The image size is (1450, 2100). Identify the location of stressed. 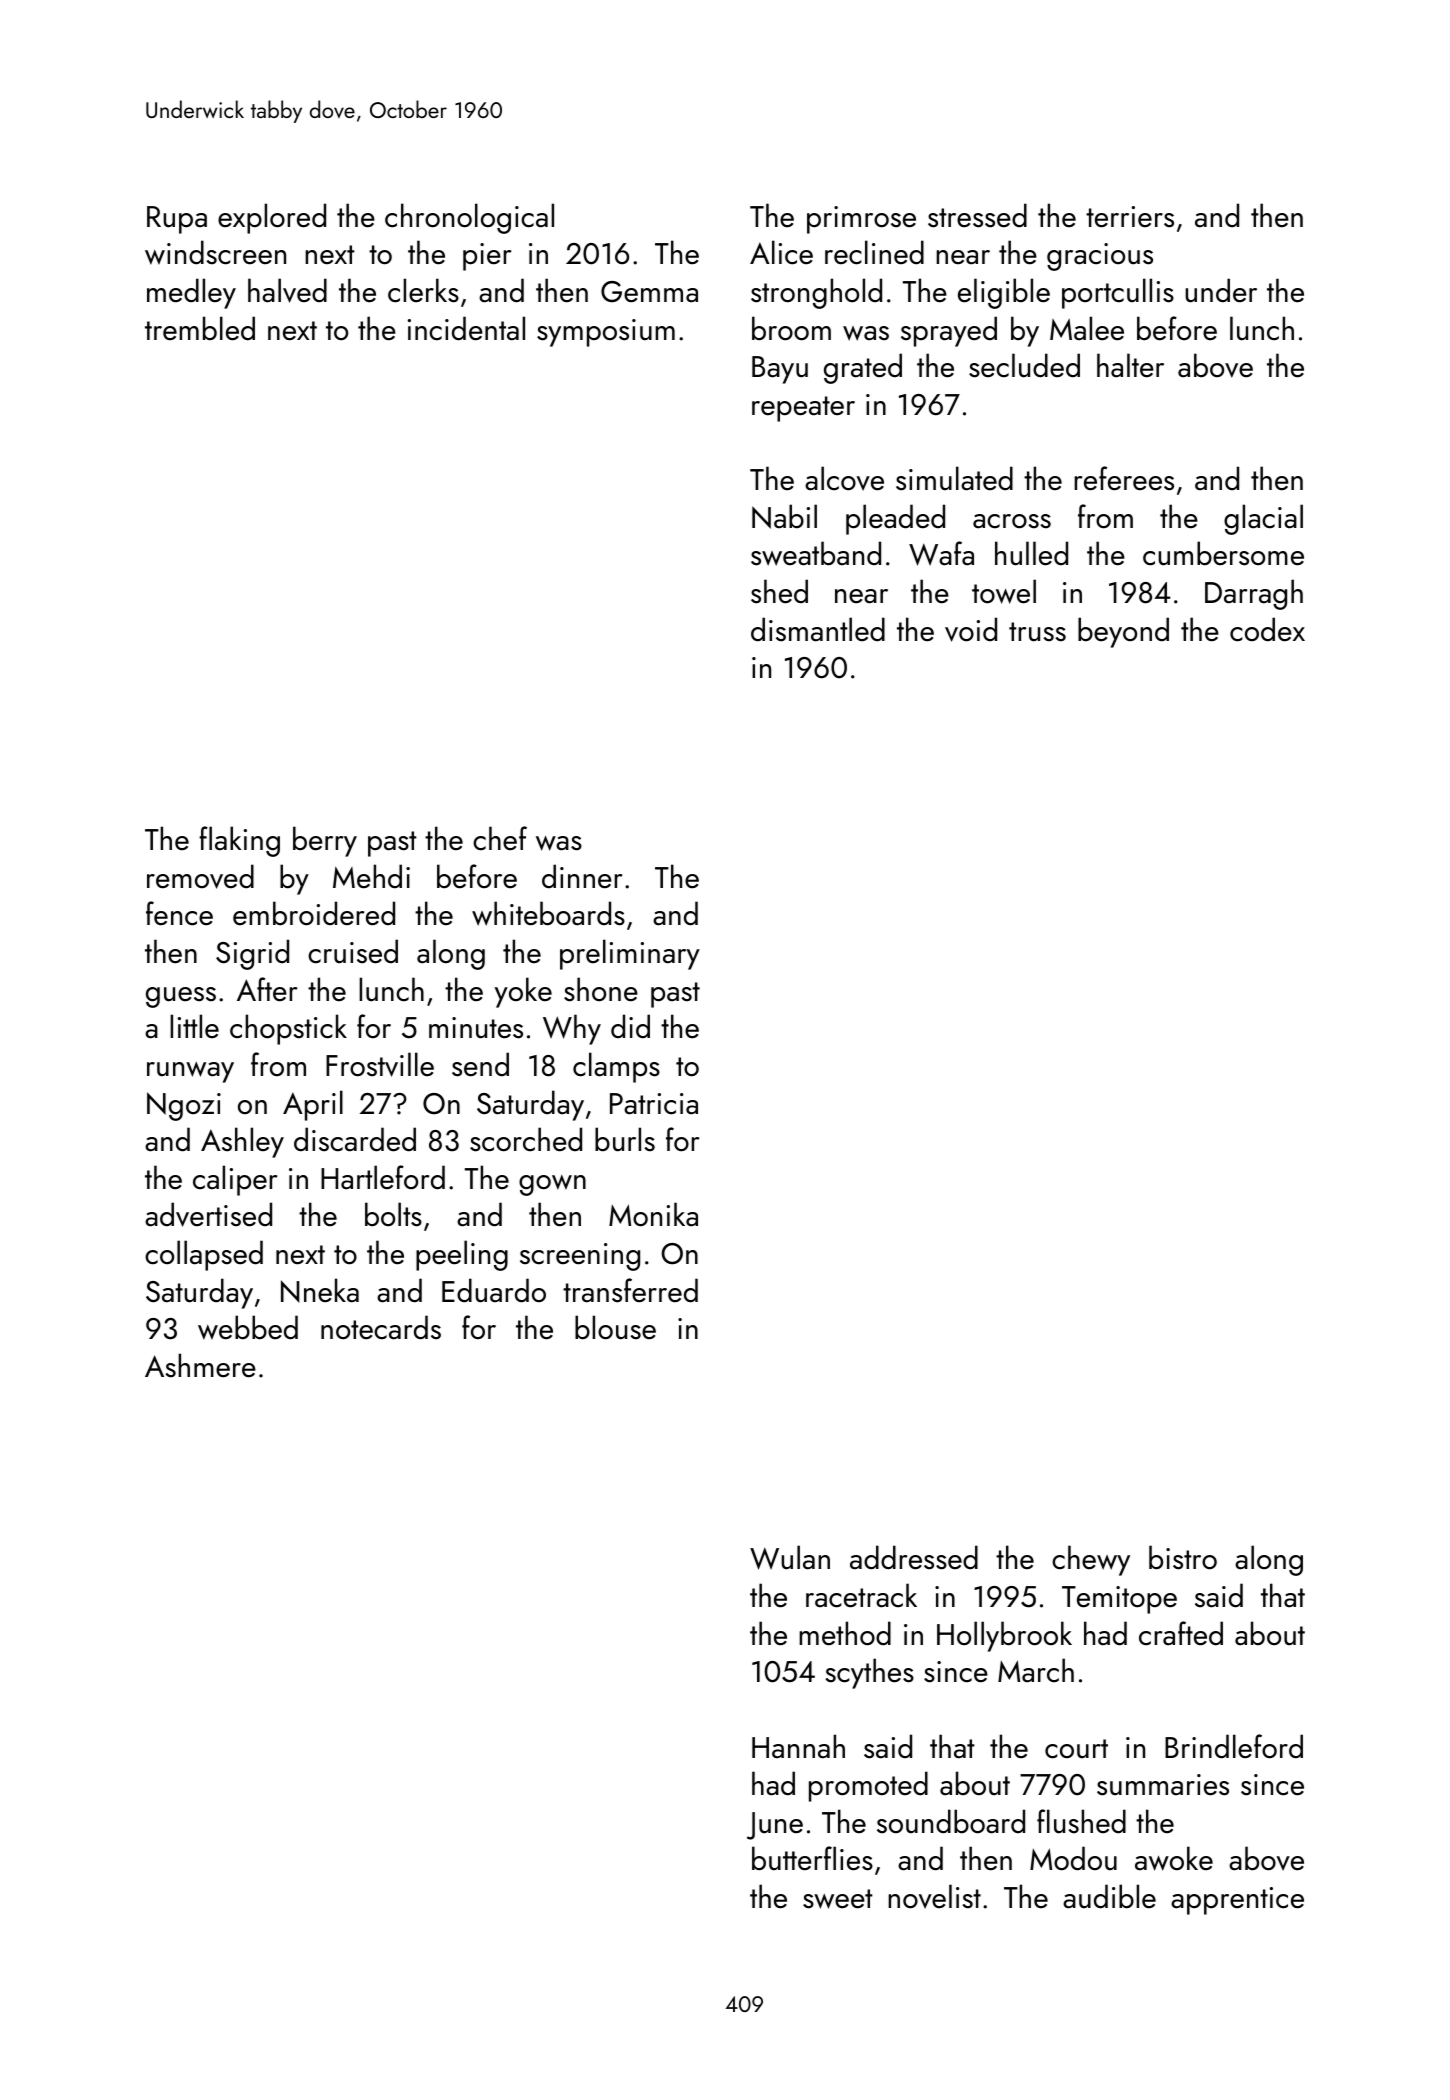
(977, 215).
